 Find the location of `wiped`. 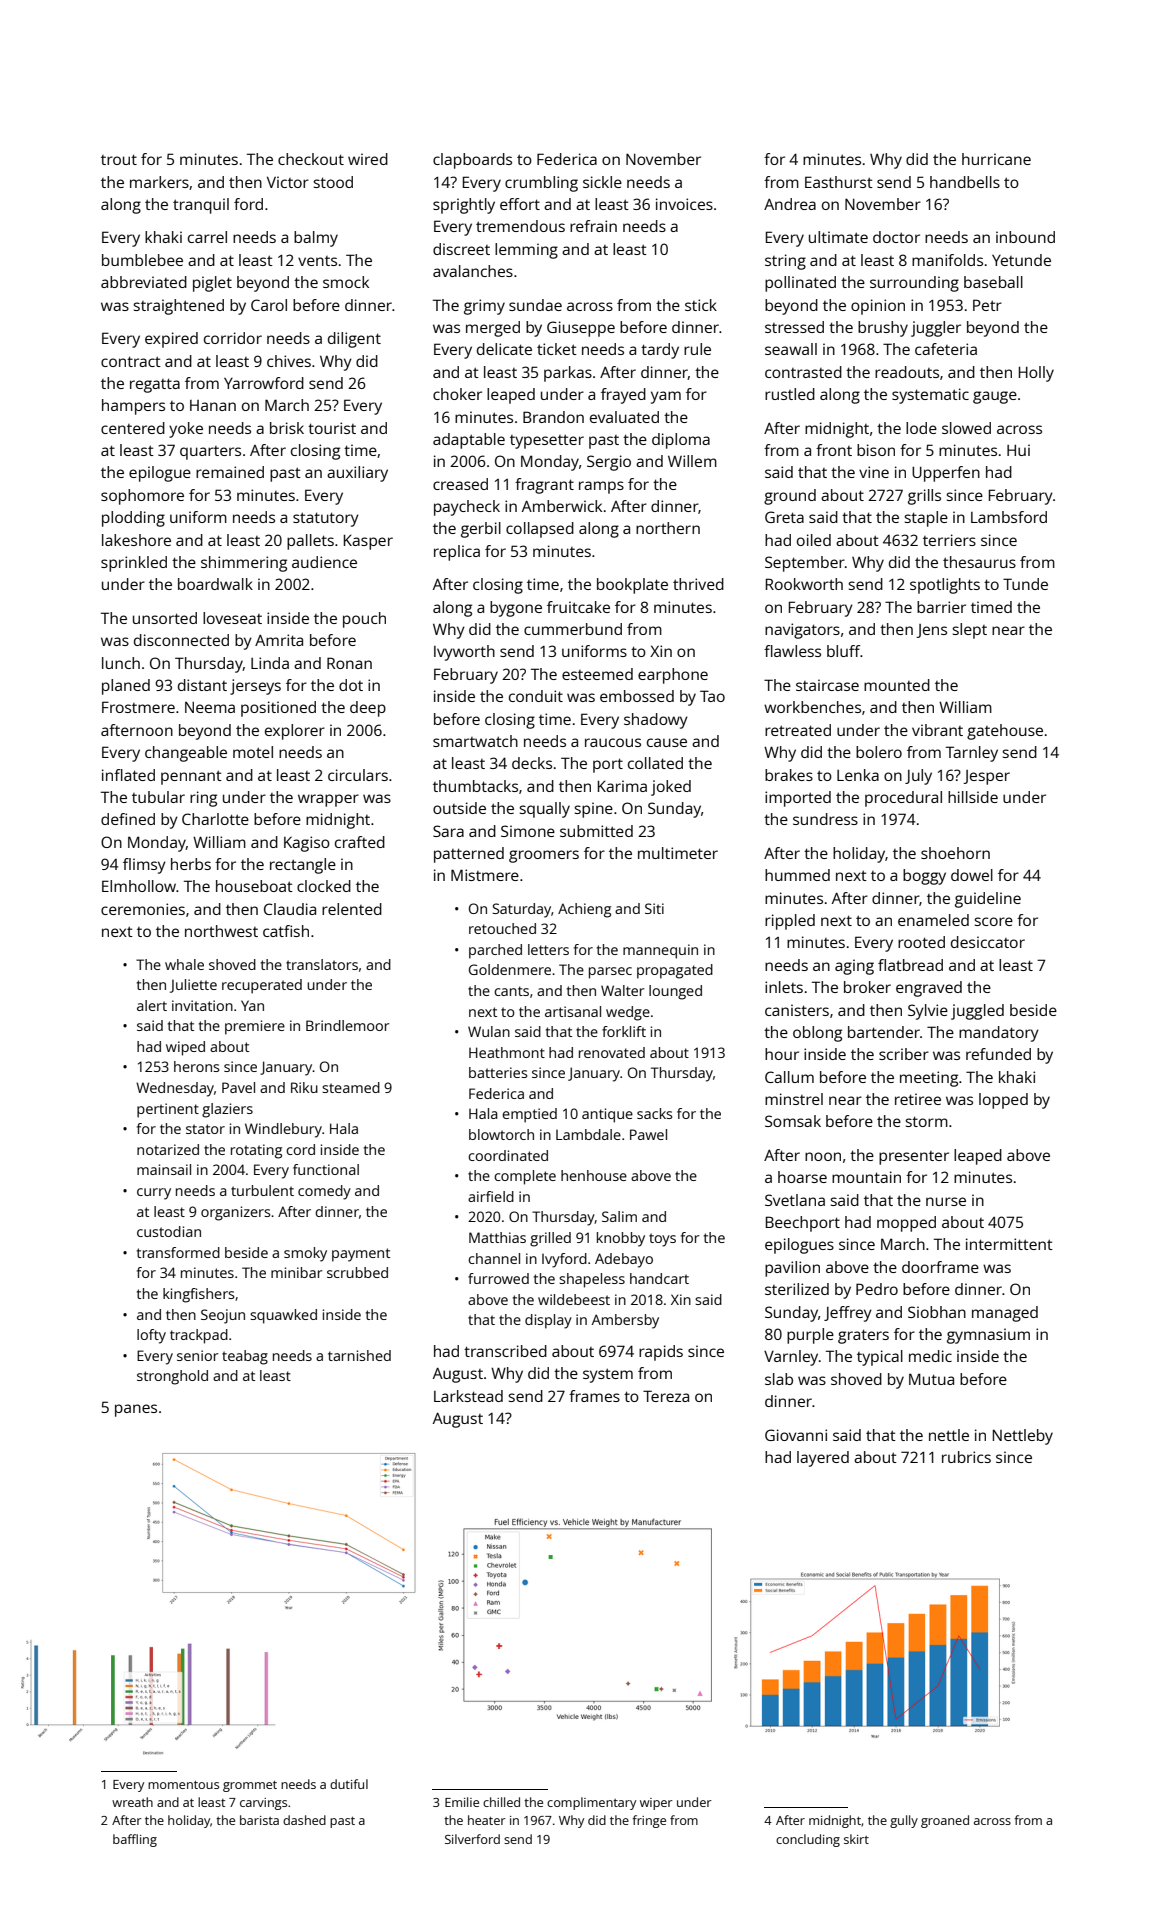

wiped is located at coordinates (185, 1048).
